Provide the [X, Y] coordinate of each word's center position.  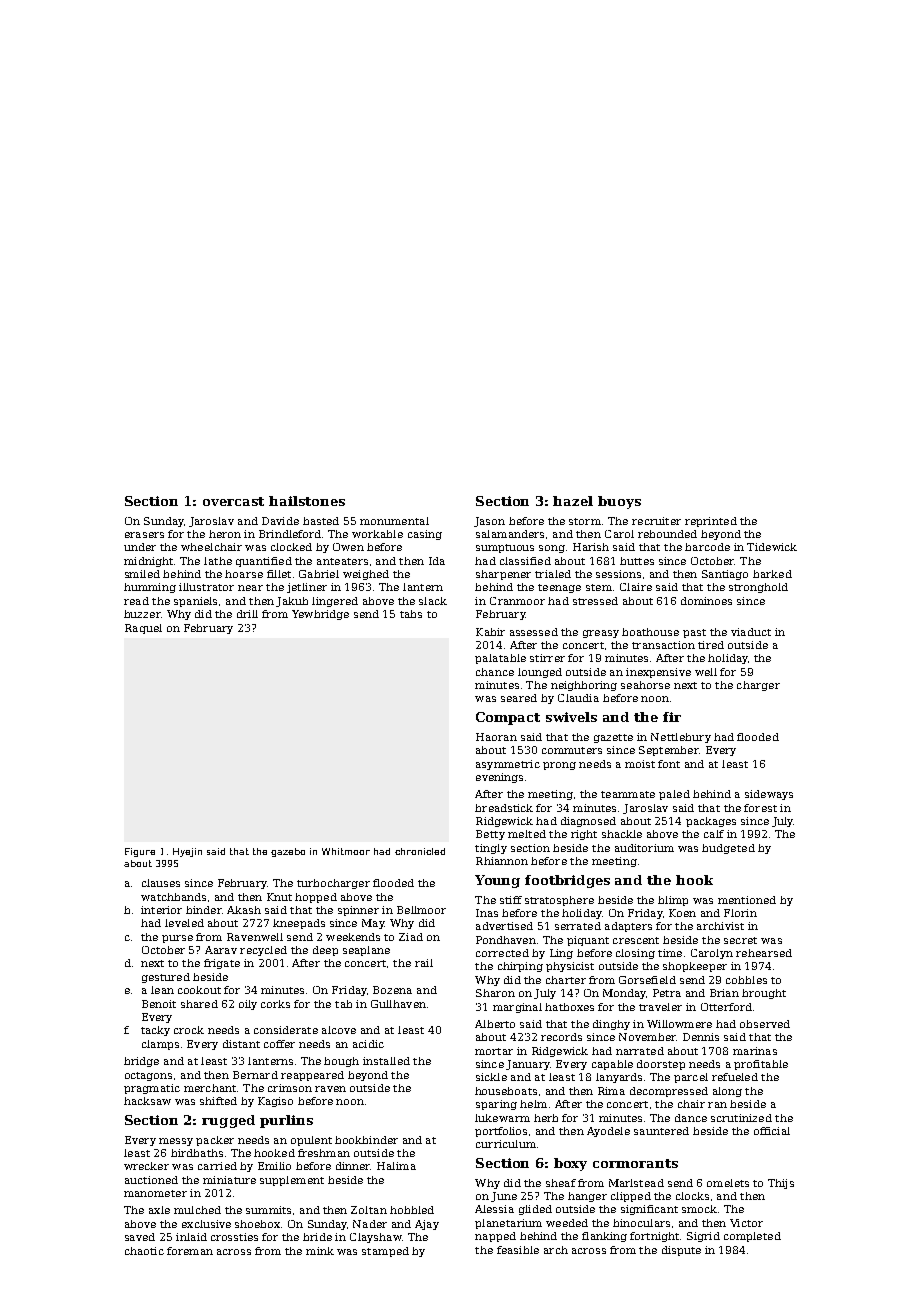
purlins [286, 1121]
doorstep [661, 1065]
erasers [144, 535]
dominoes [706, 601]
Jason [489, 522]
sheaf [561, 1183]
